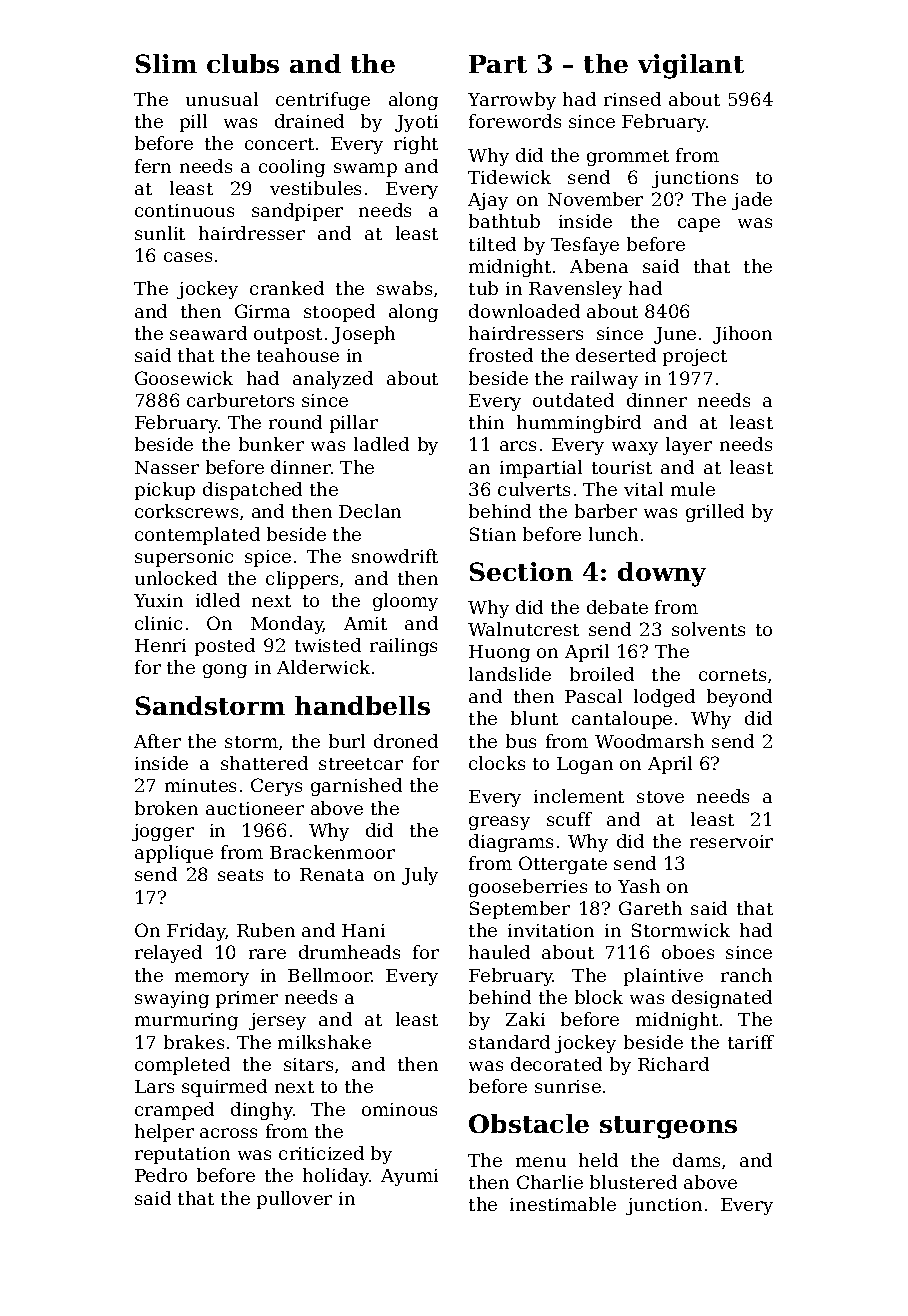  I want to click on downy, so click(662, 574).
